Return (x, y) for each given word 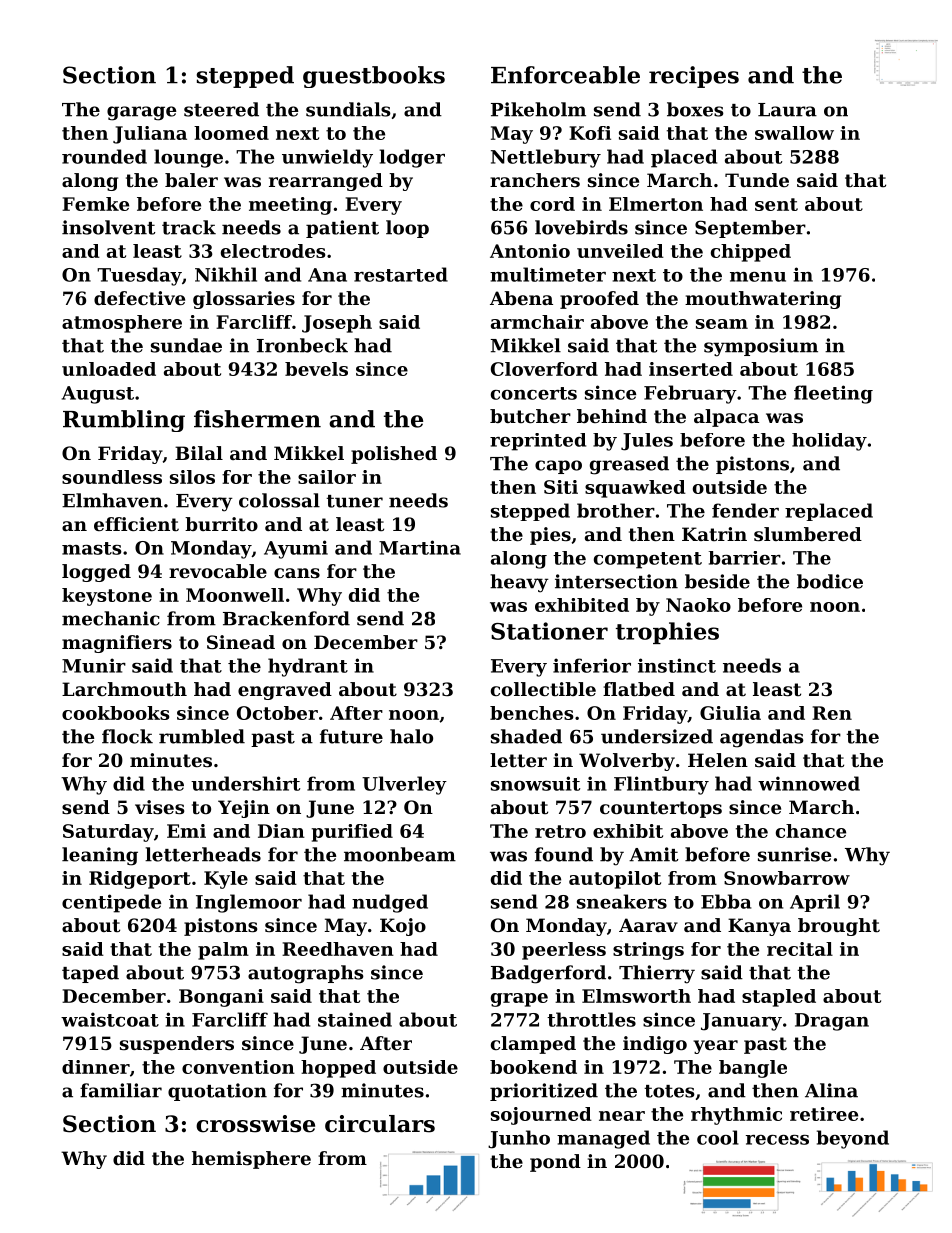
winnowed (809, 783)
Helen (718, 760)
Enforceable (565, 75)
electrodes (273, 251)
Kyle (226, 880)
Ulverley (404, 785)
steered (221, 109)
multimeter (548, 274)
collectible (543, 689)
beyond (853, 1139)
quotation (217, 1092)
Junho (519, 1139)
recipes (694, 77)
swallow (794, 133)
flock (127, 736)
